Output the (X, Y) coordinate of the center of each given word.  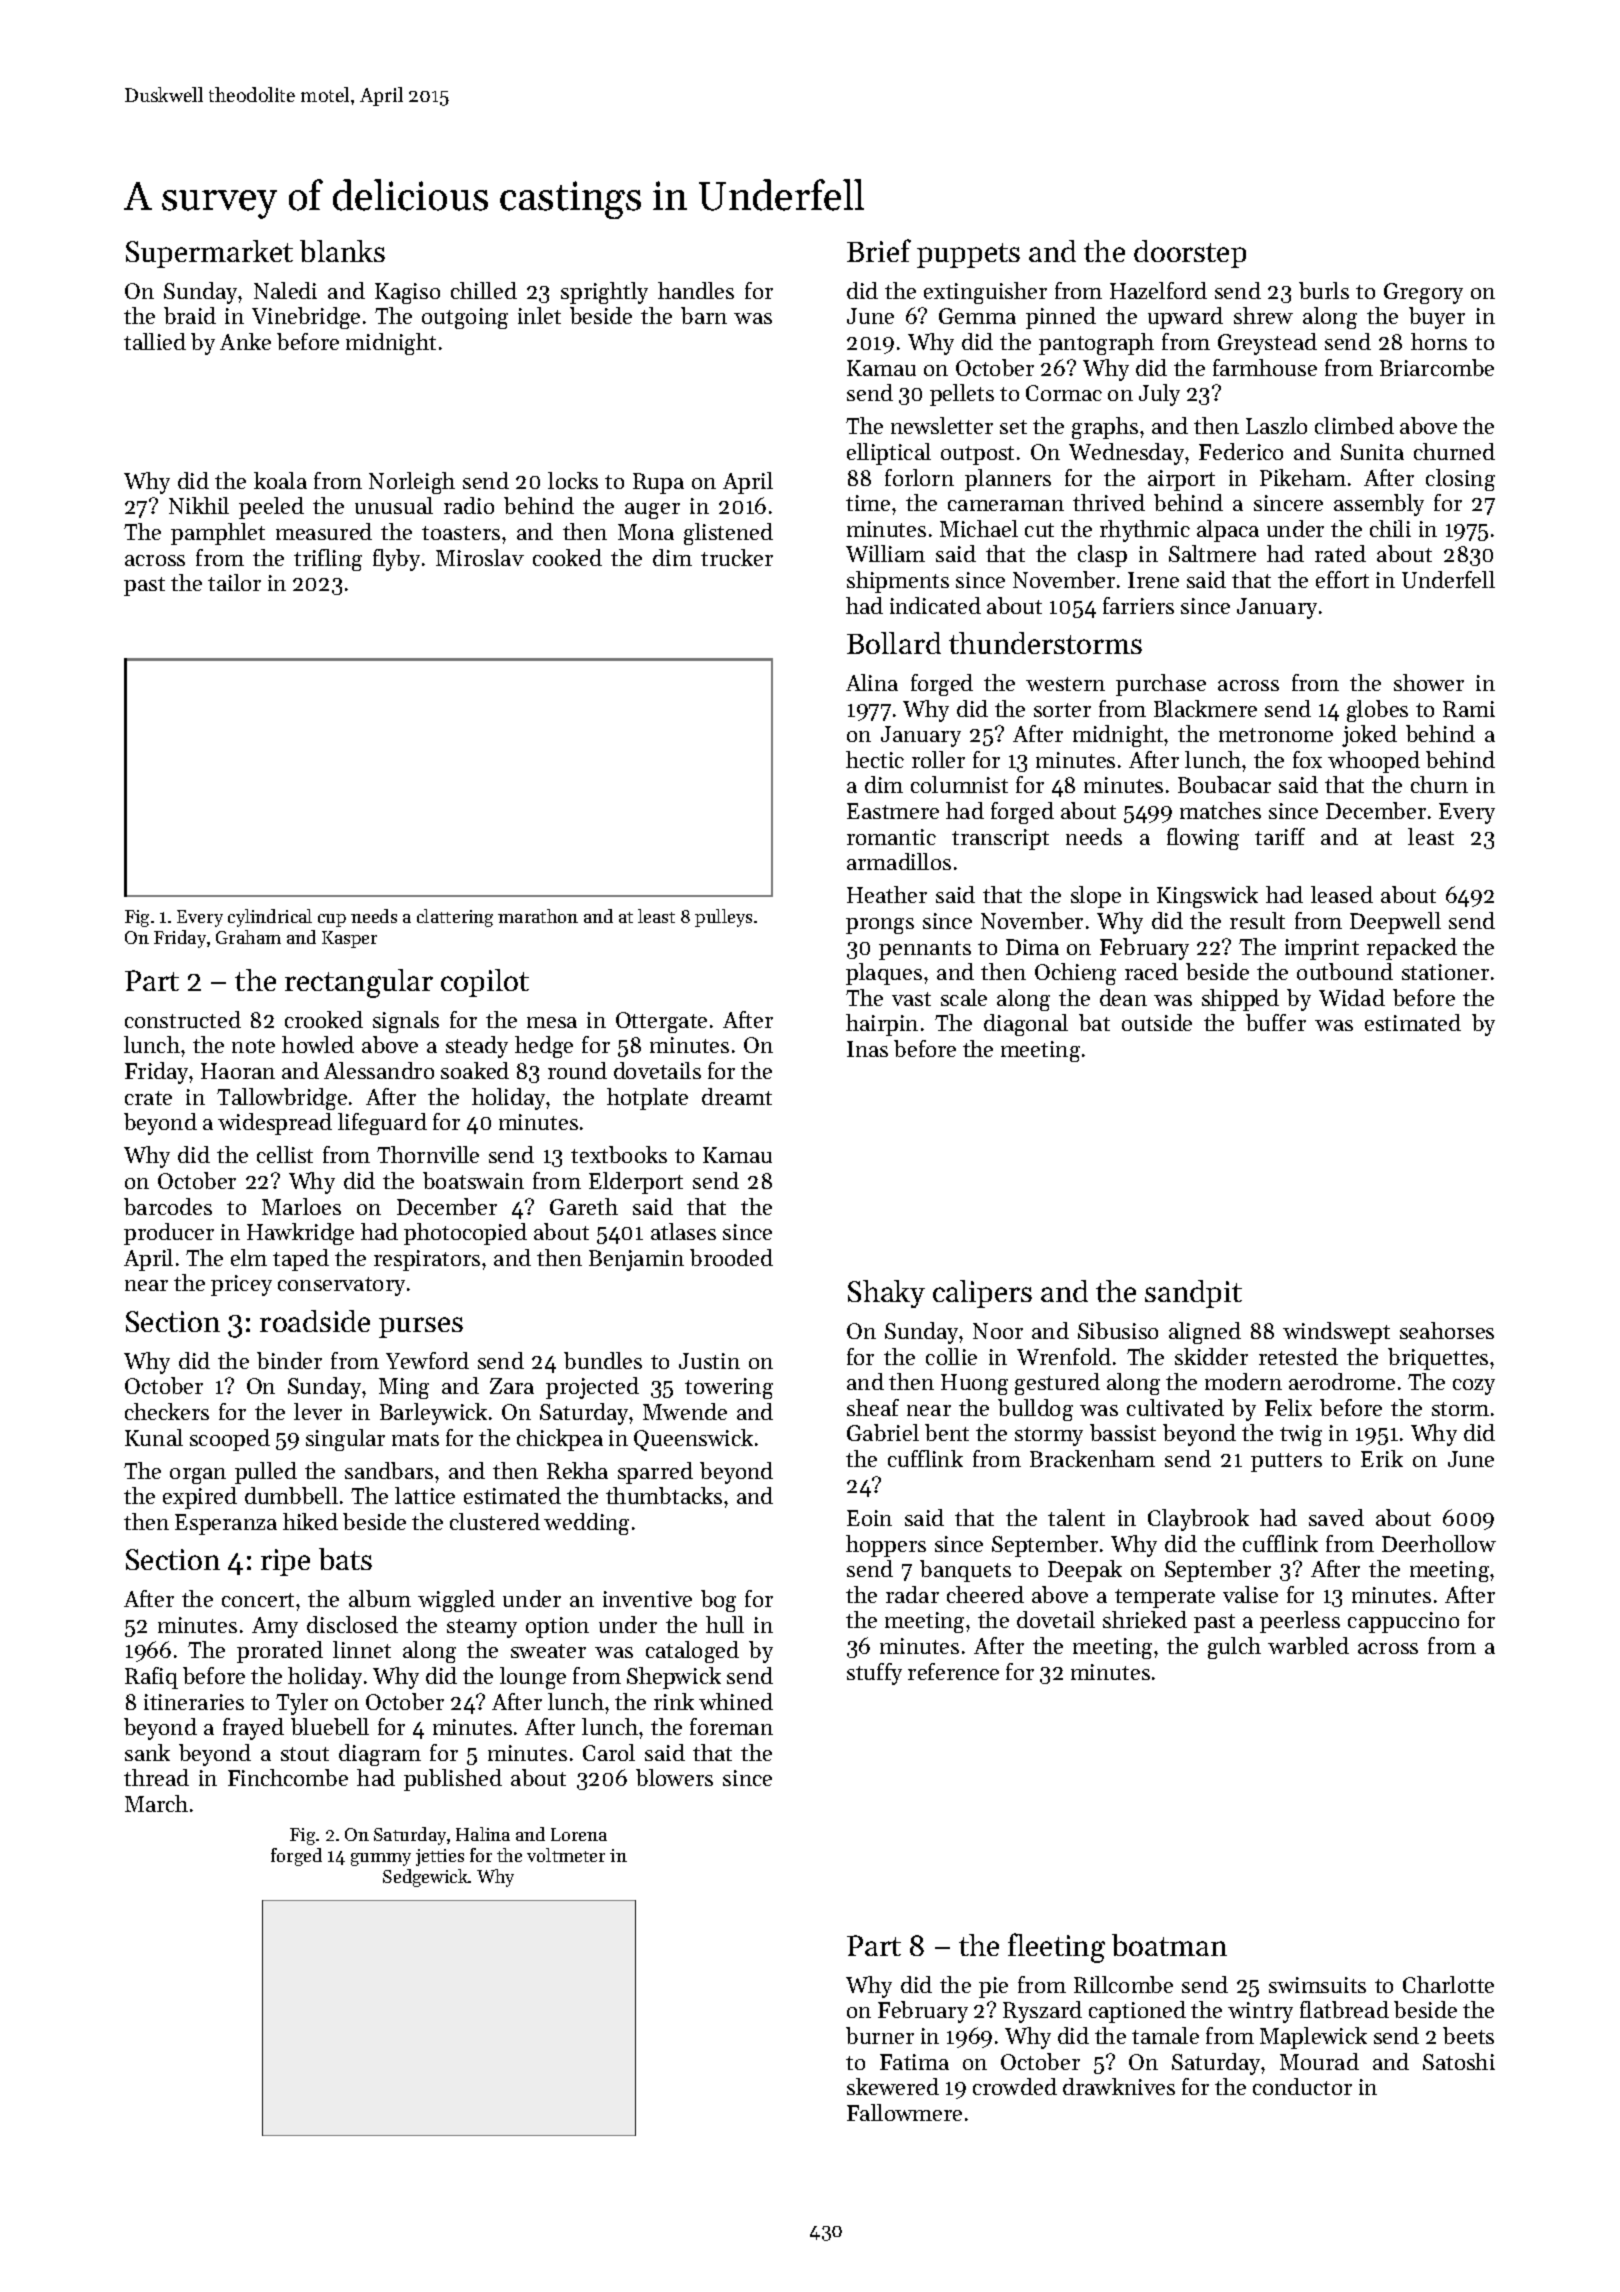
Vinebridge (306, 318)
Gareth (584, 1206)
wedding (586, 1524)
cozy (1474, 1387)
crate (148, 1098)
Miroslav (480, 557)
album (380, 1598)
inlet (539, 315)
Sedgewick (426, 1878)
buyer (1437, 318)
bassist (1123, 1432)
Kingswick (1207, 897)
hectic (875, 759)
